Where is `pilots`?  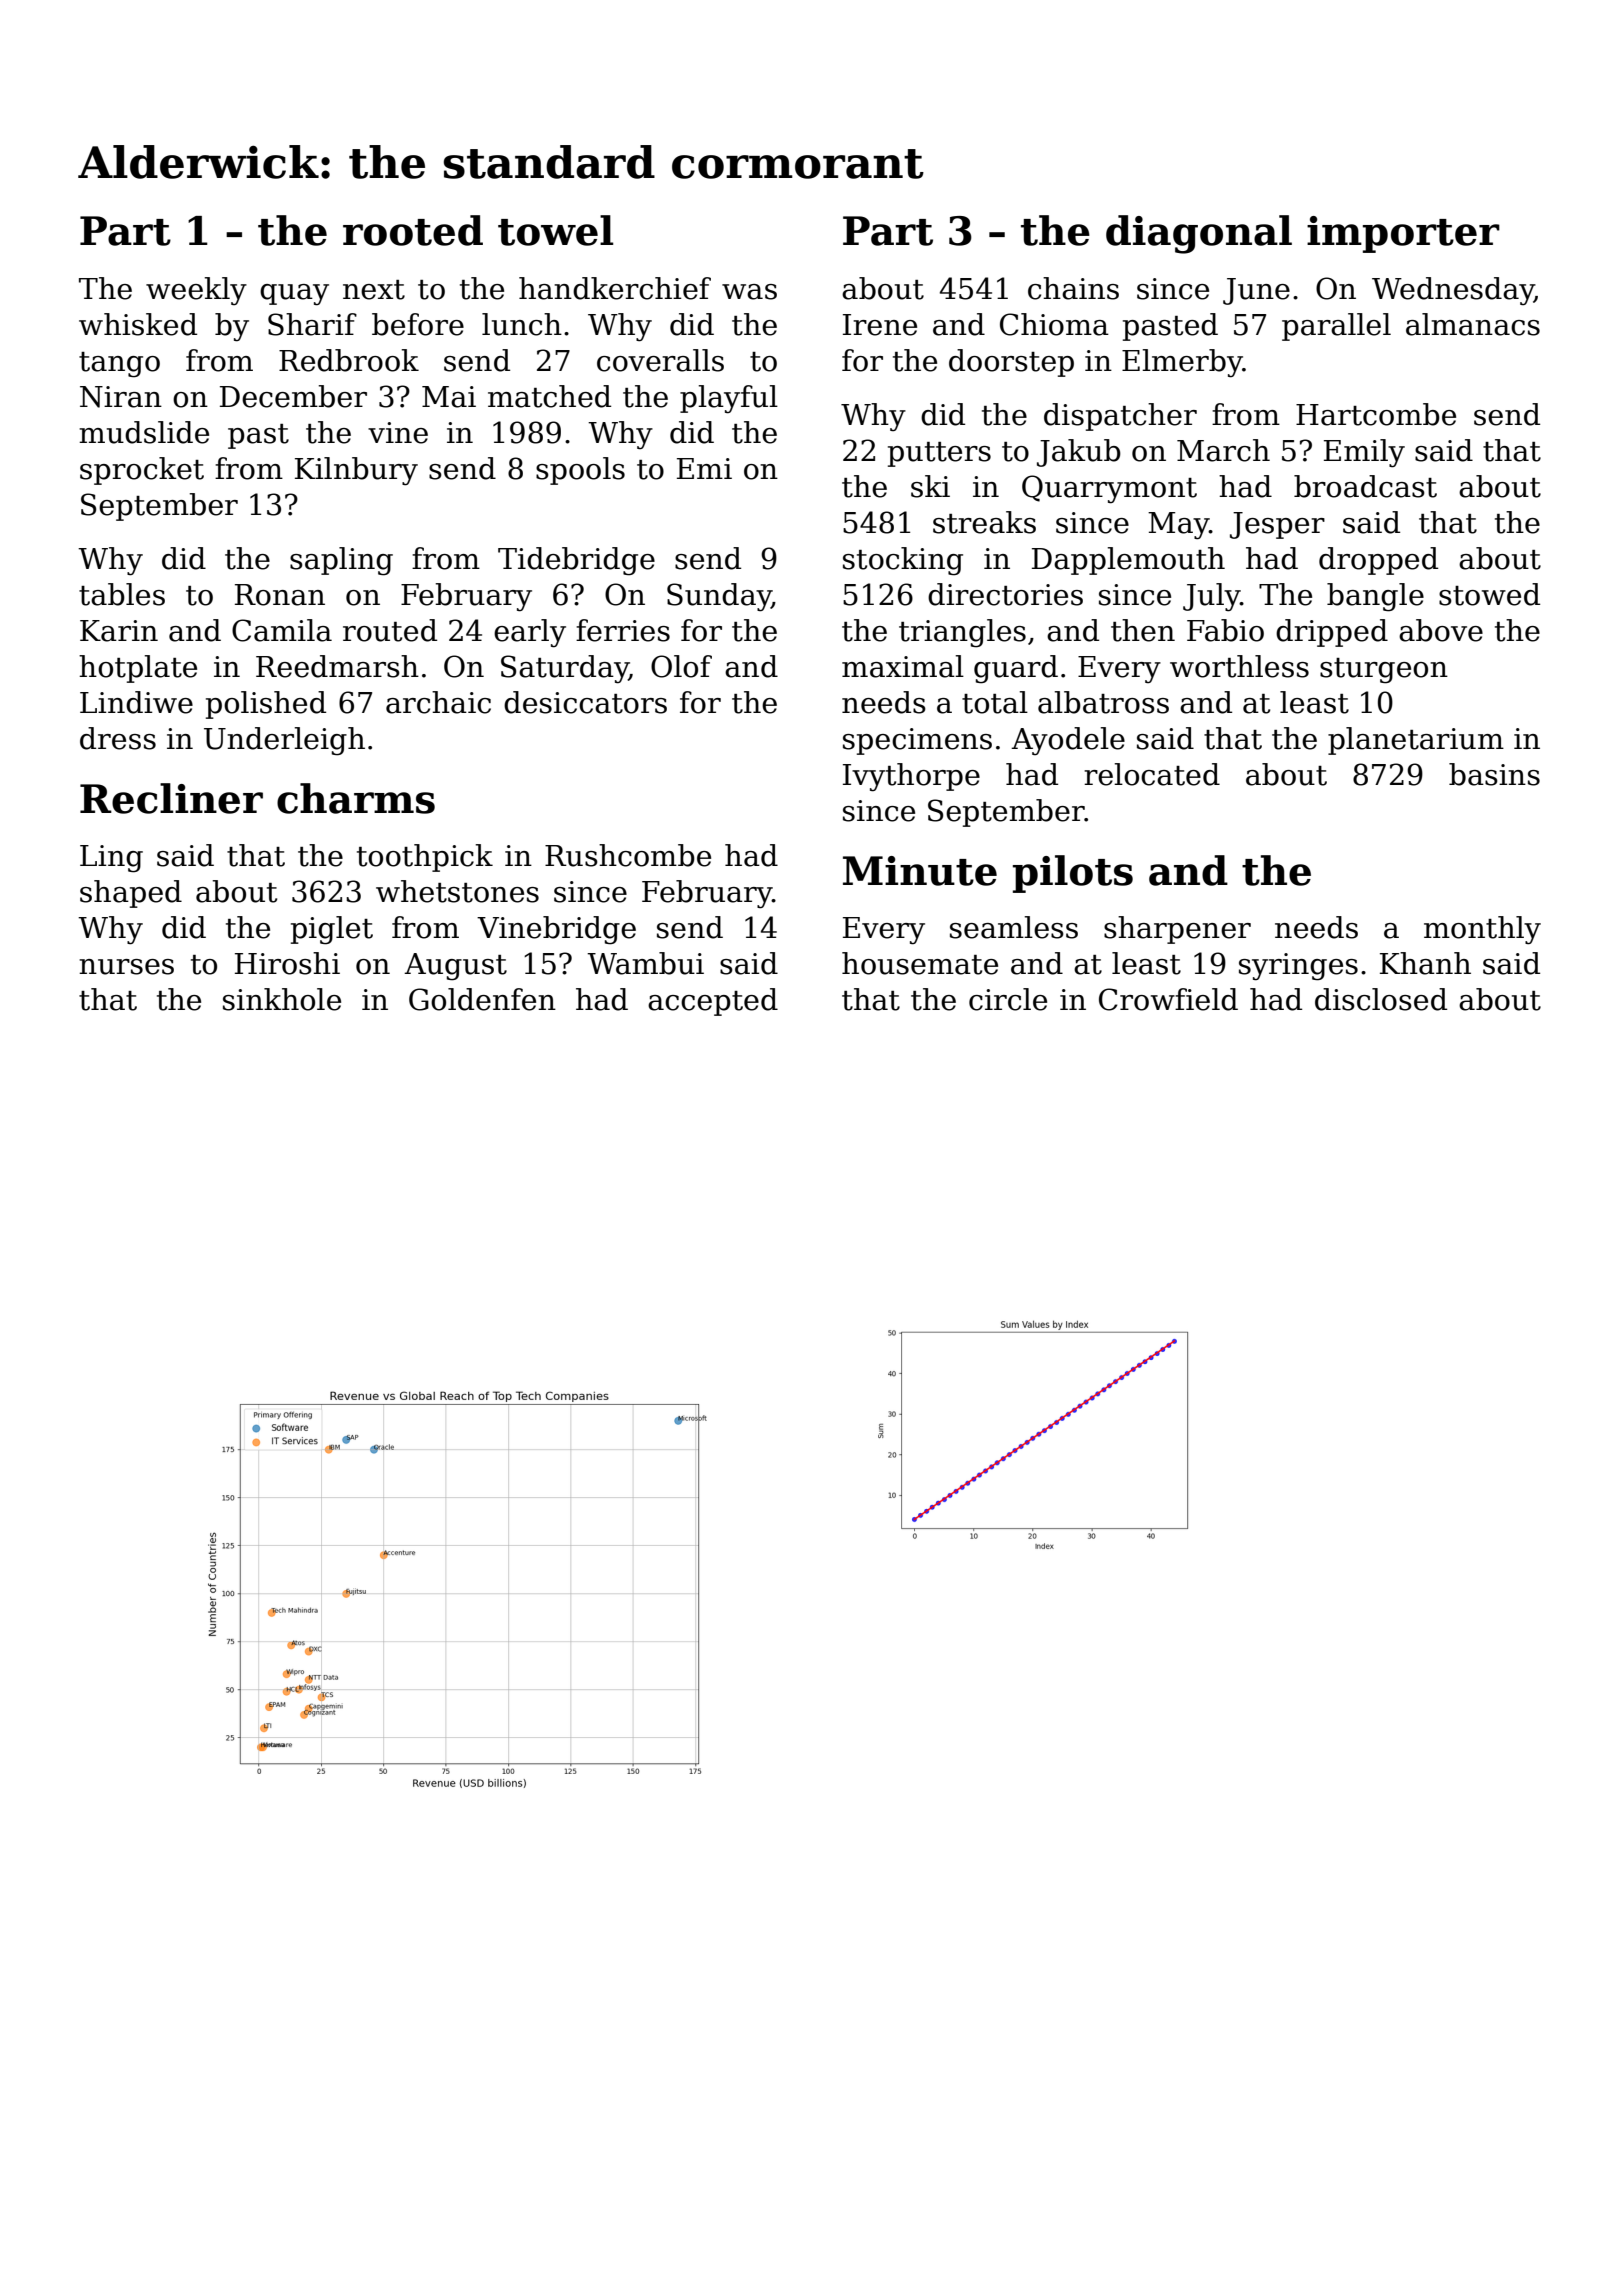
pilots is located at coordinates (1073, 874).
